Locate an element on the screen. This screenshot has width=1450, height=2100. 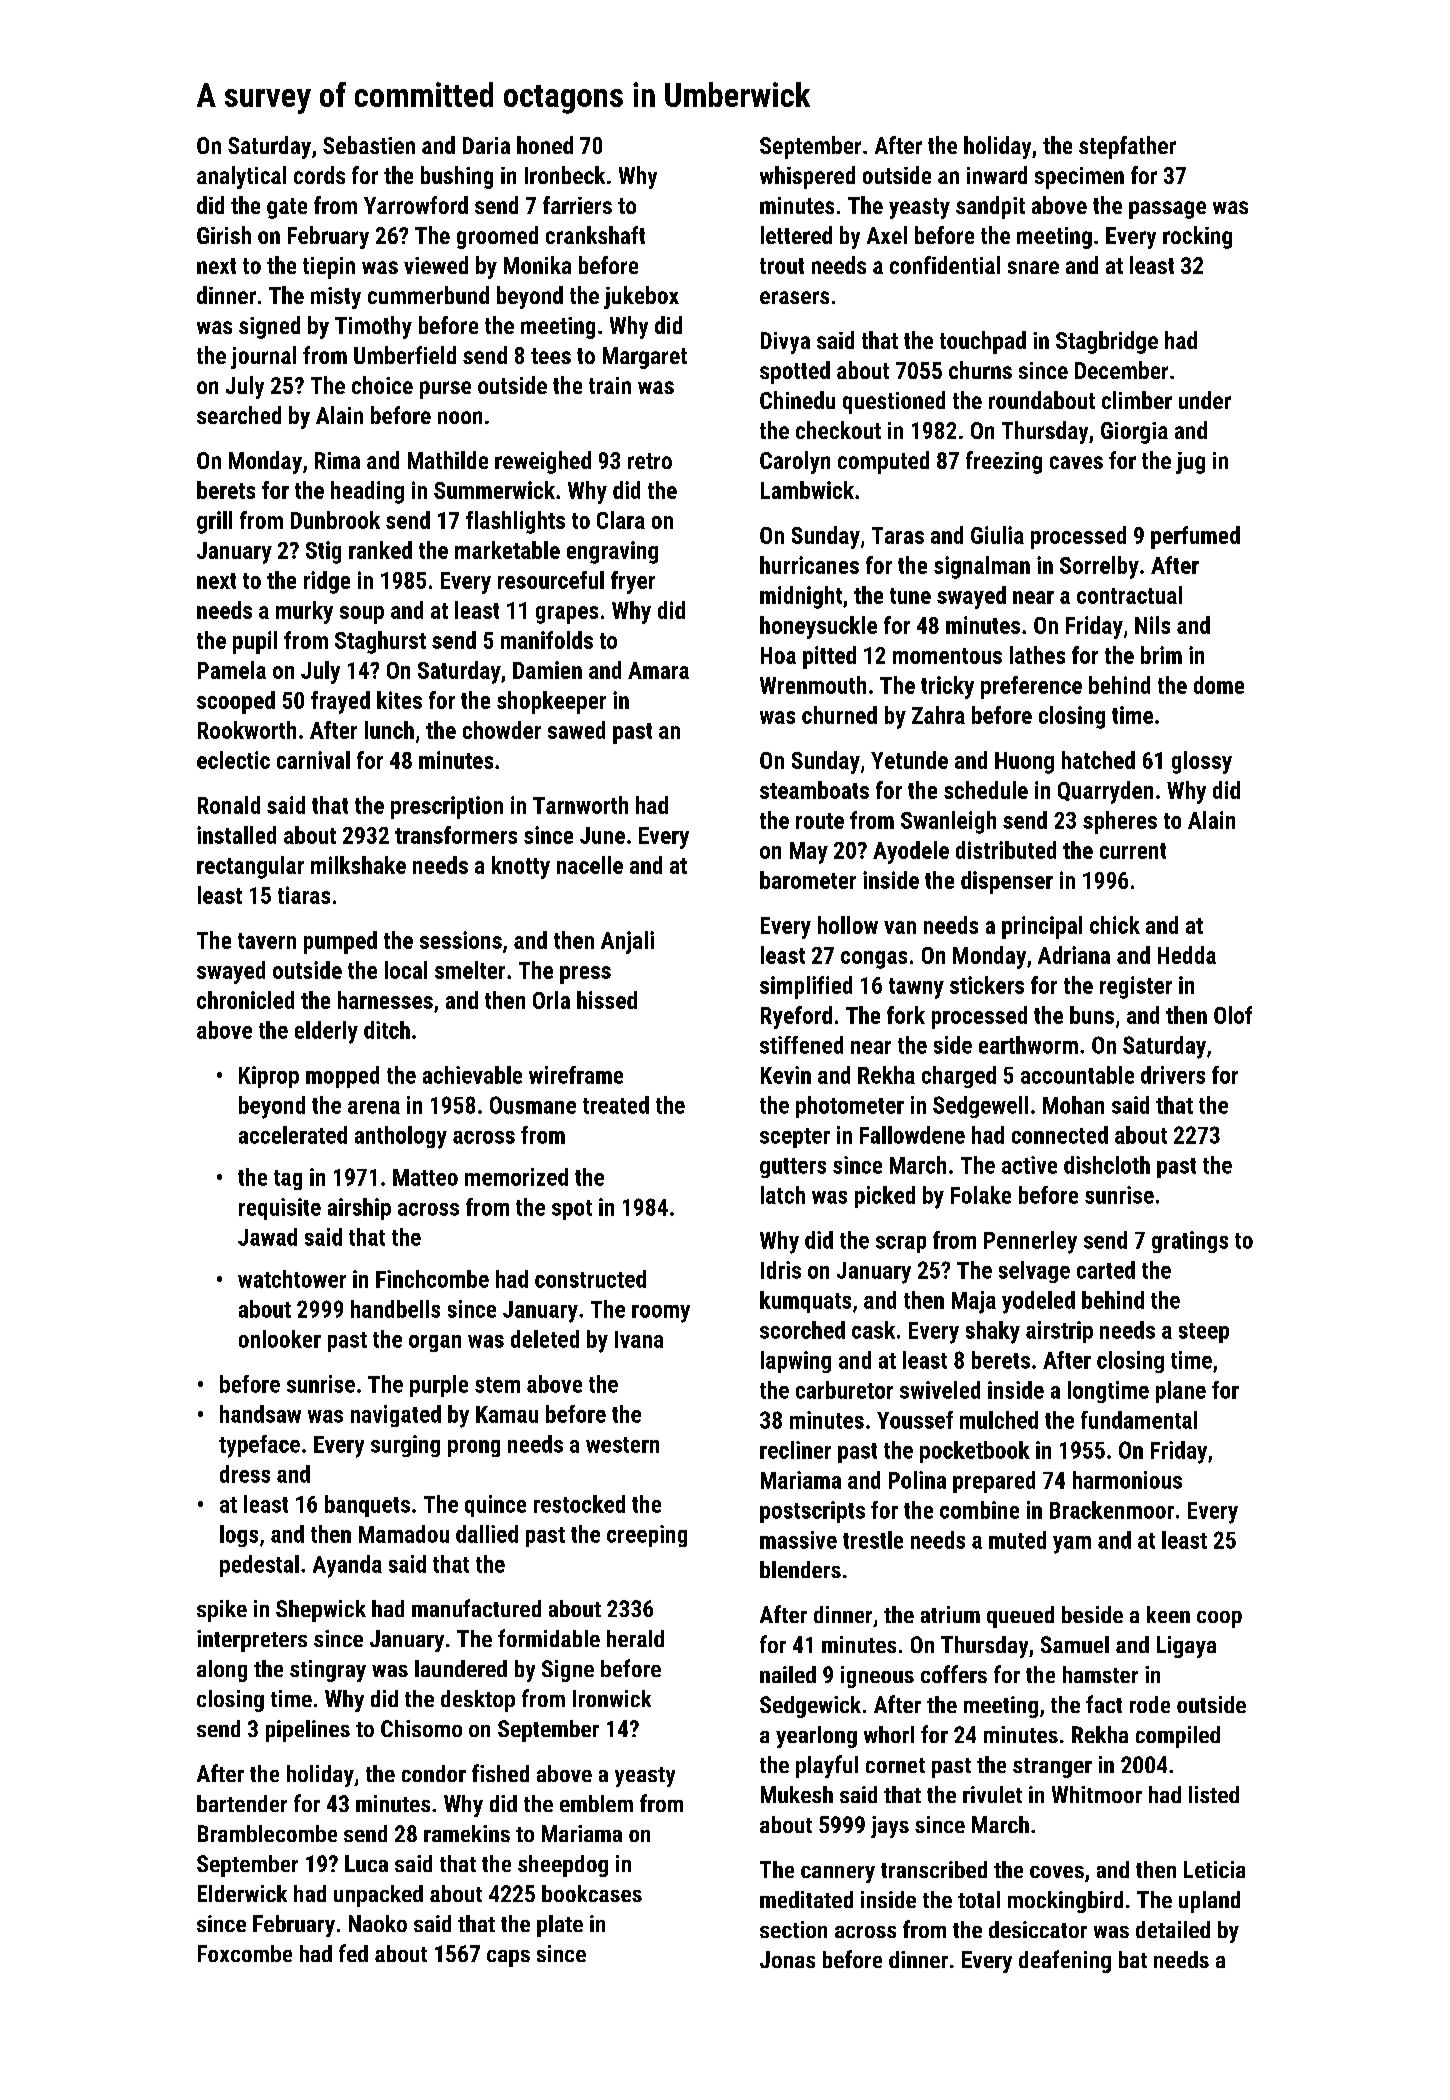
Pamela is located at coordinates (232, 670).
